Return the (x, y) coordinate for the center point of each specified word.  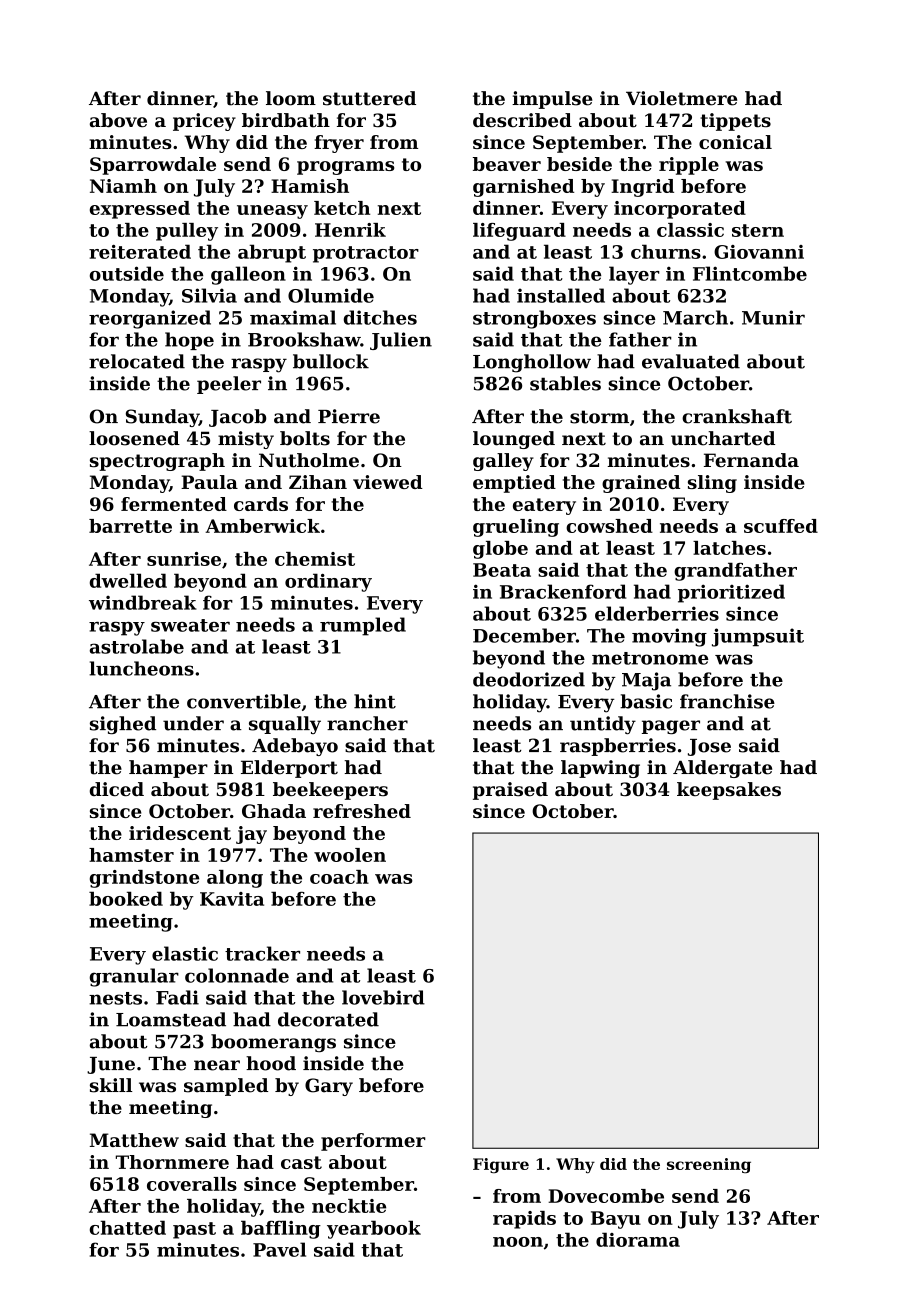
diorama (638, 1239)
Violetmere (681, 98)
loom (291, 98)
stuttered (369, 98)
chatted (128, 1227)
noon (518, 1242)
